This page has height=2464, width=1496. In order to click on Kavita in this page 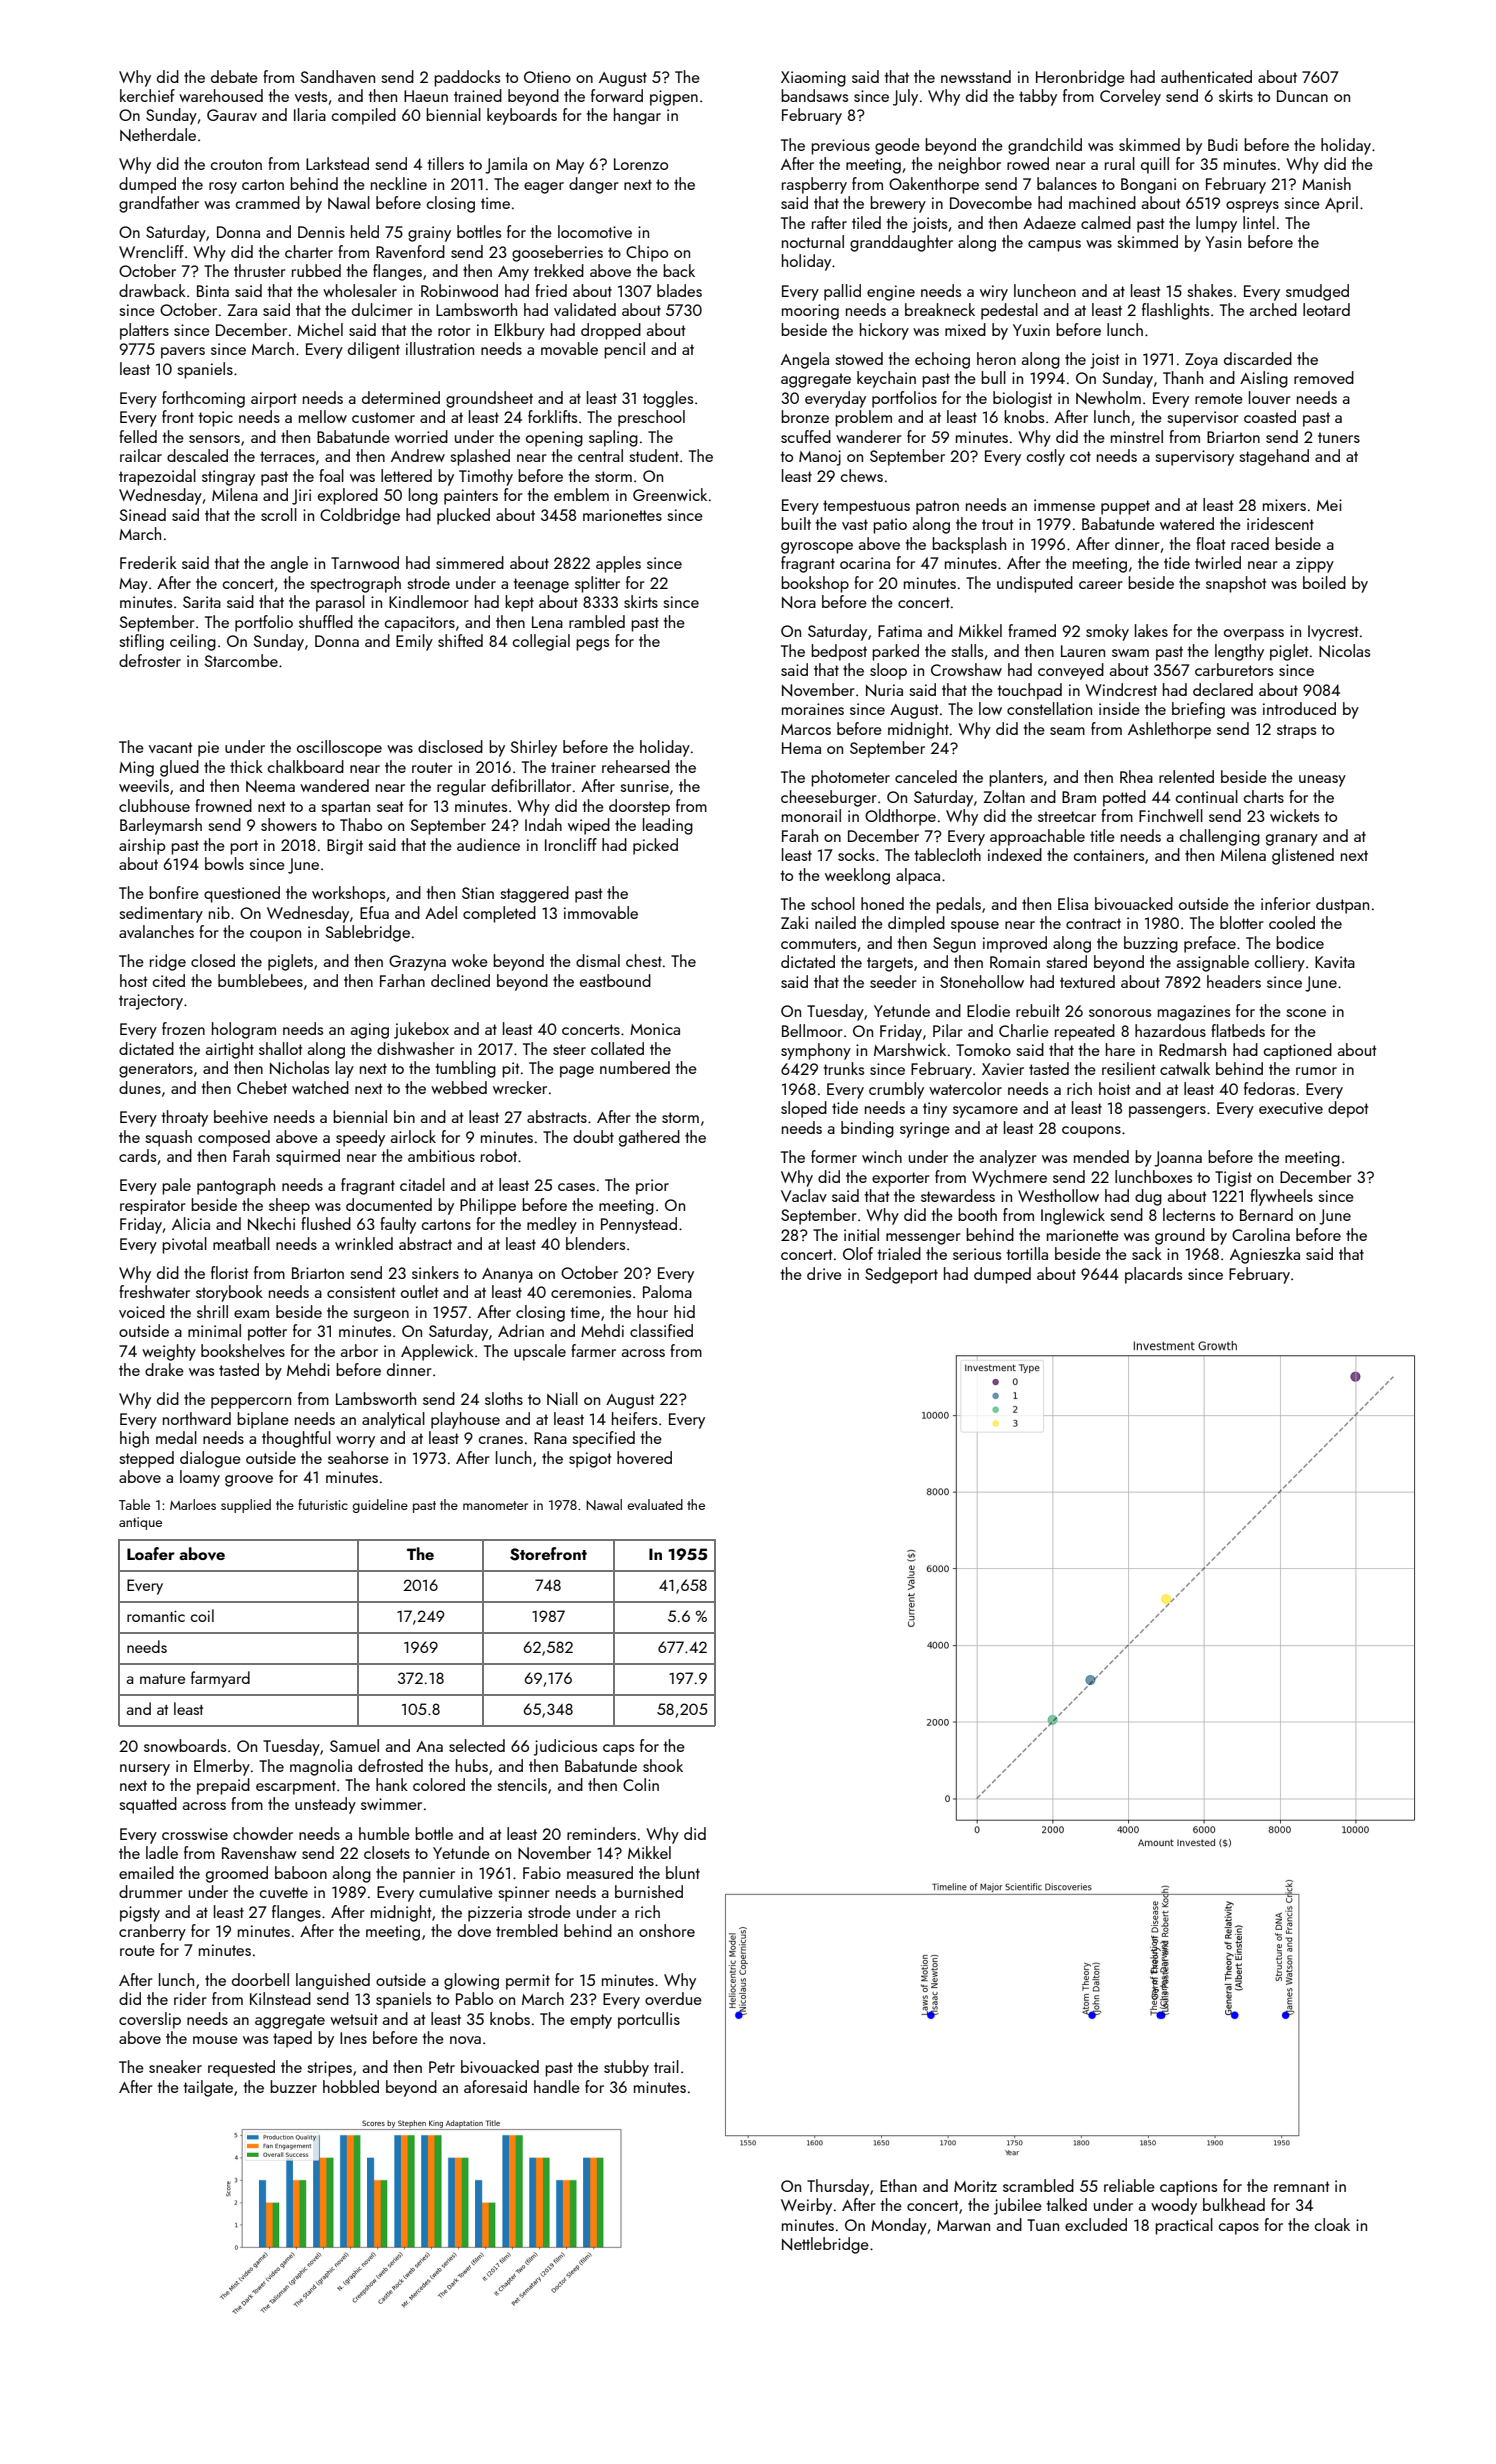, I will do `click(1335, 962)`.
